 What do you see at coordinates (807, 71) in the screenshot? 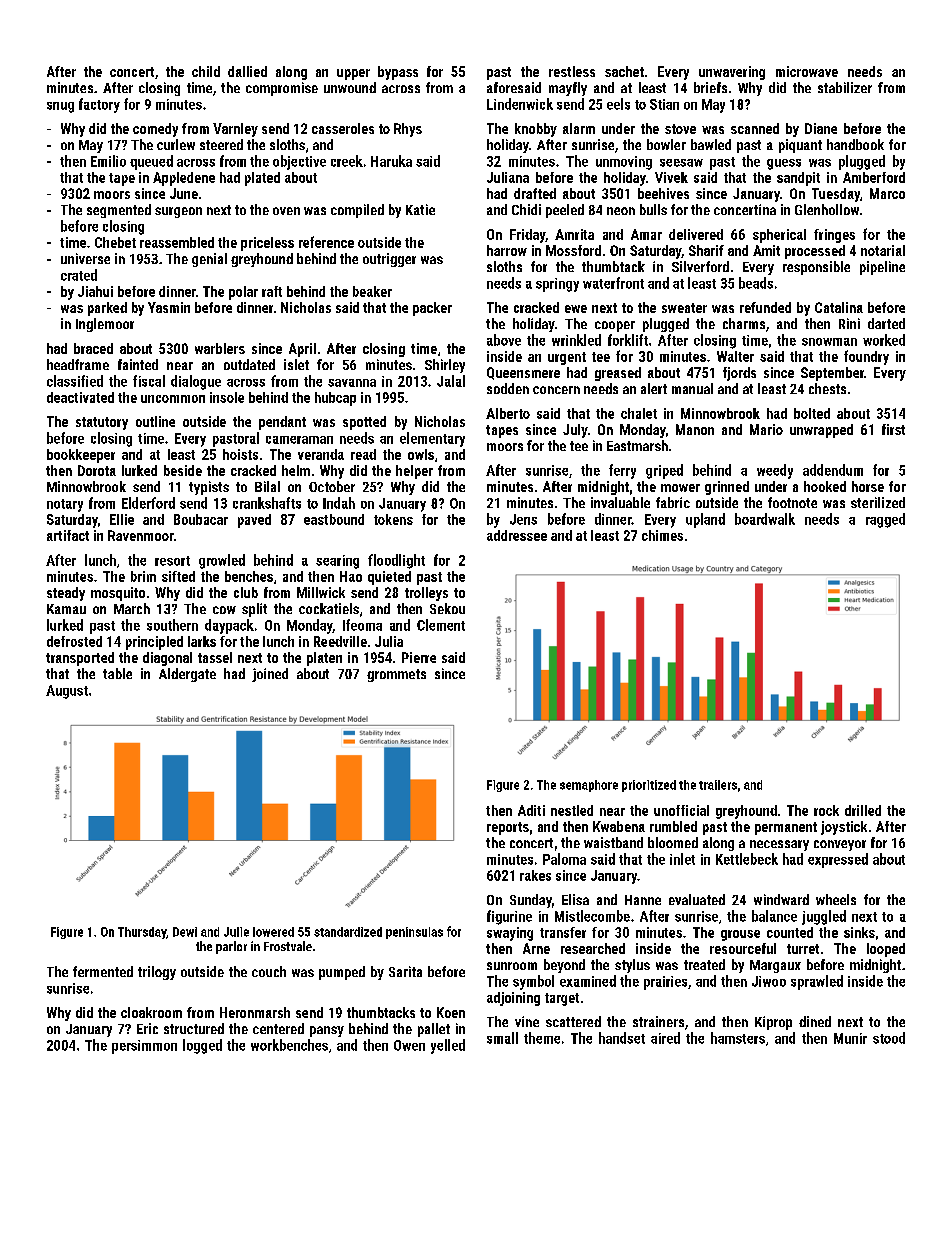
I see `microwave` at bounding box center [807, 71].
